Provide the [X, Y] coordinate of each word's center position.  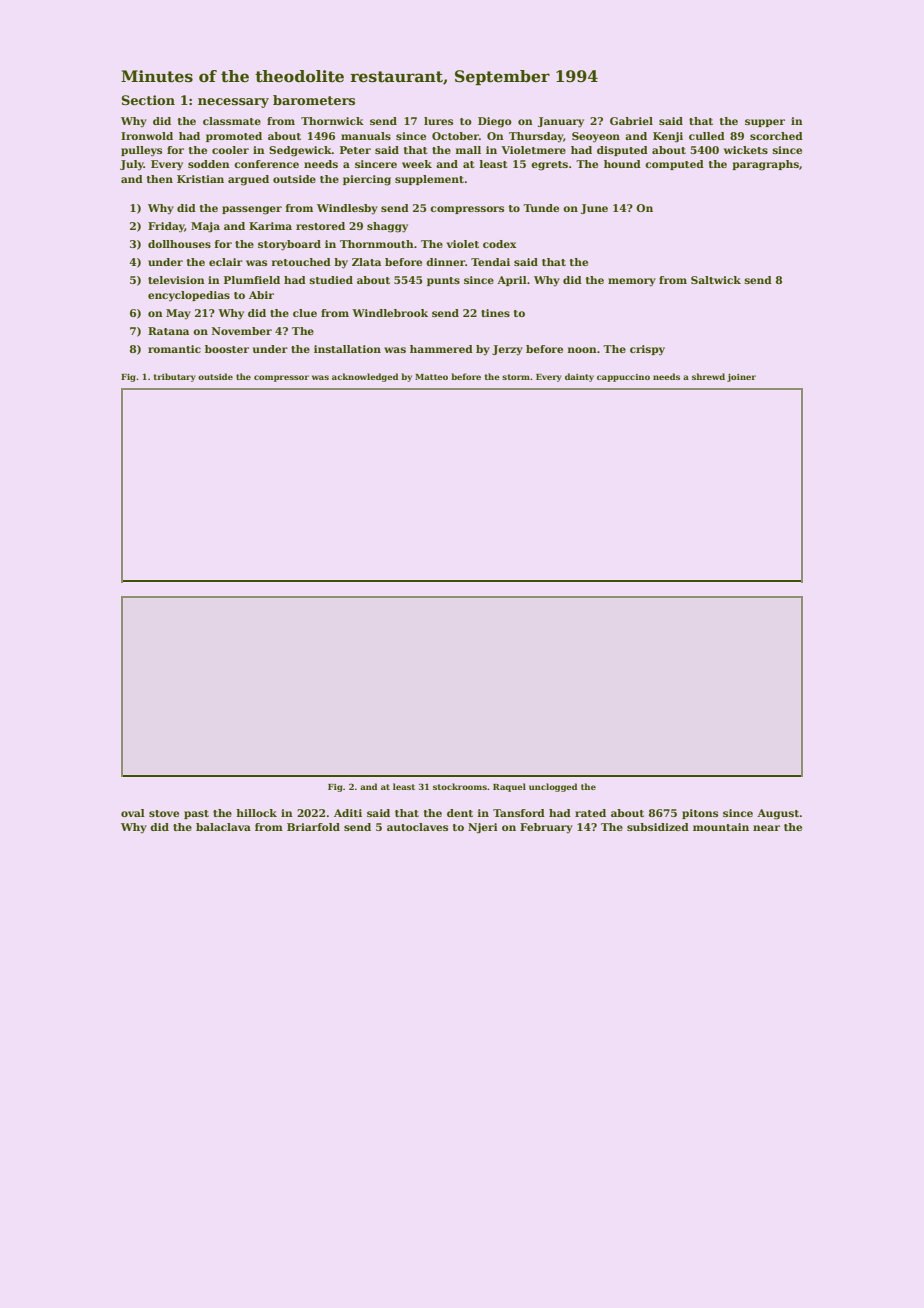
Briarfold [313, 827]
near [766, 828]
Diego [495, 122]
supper [765, 123]
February [546, 828]
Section [148, 100]
